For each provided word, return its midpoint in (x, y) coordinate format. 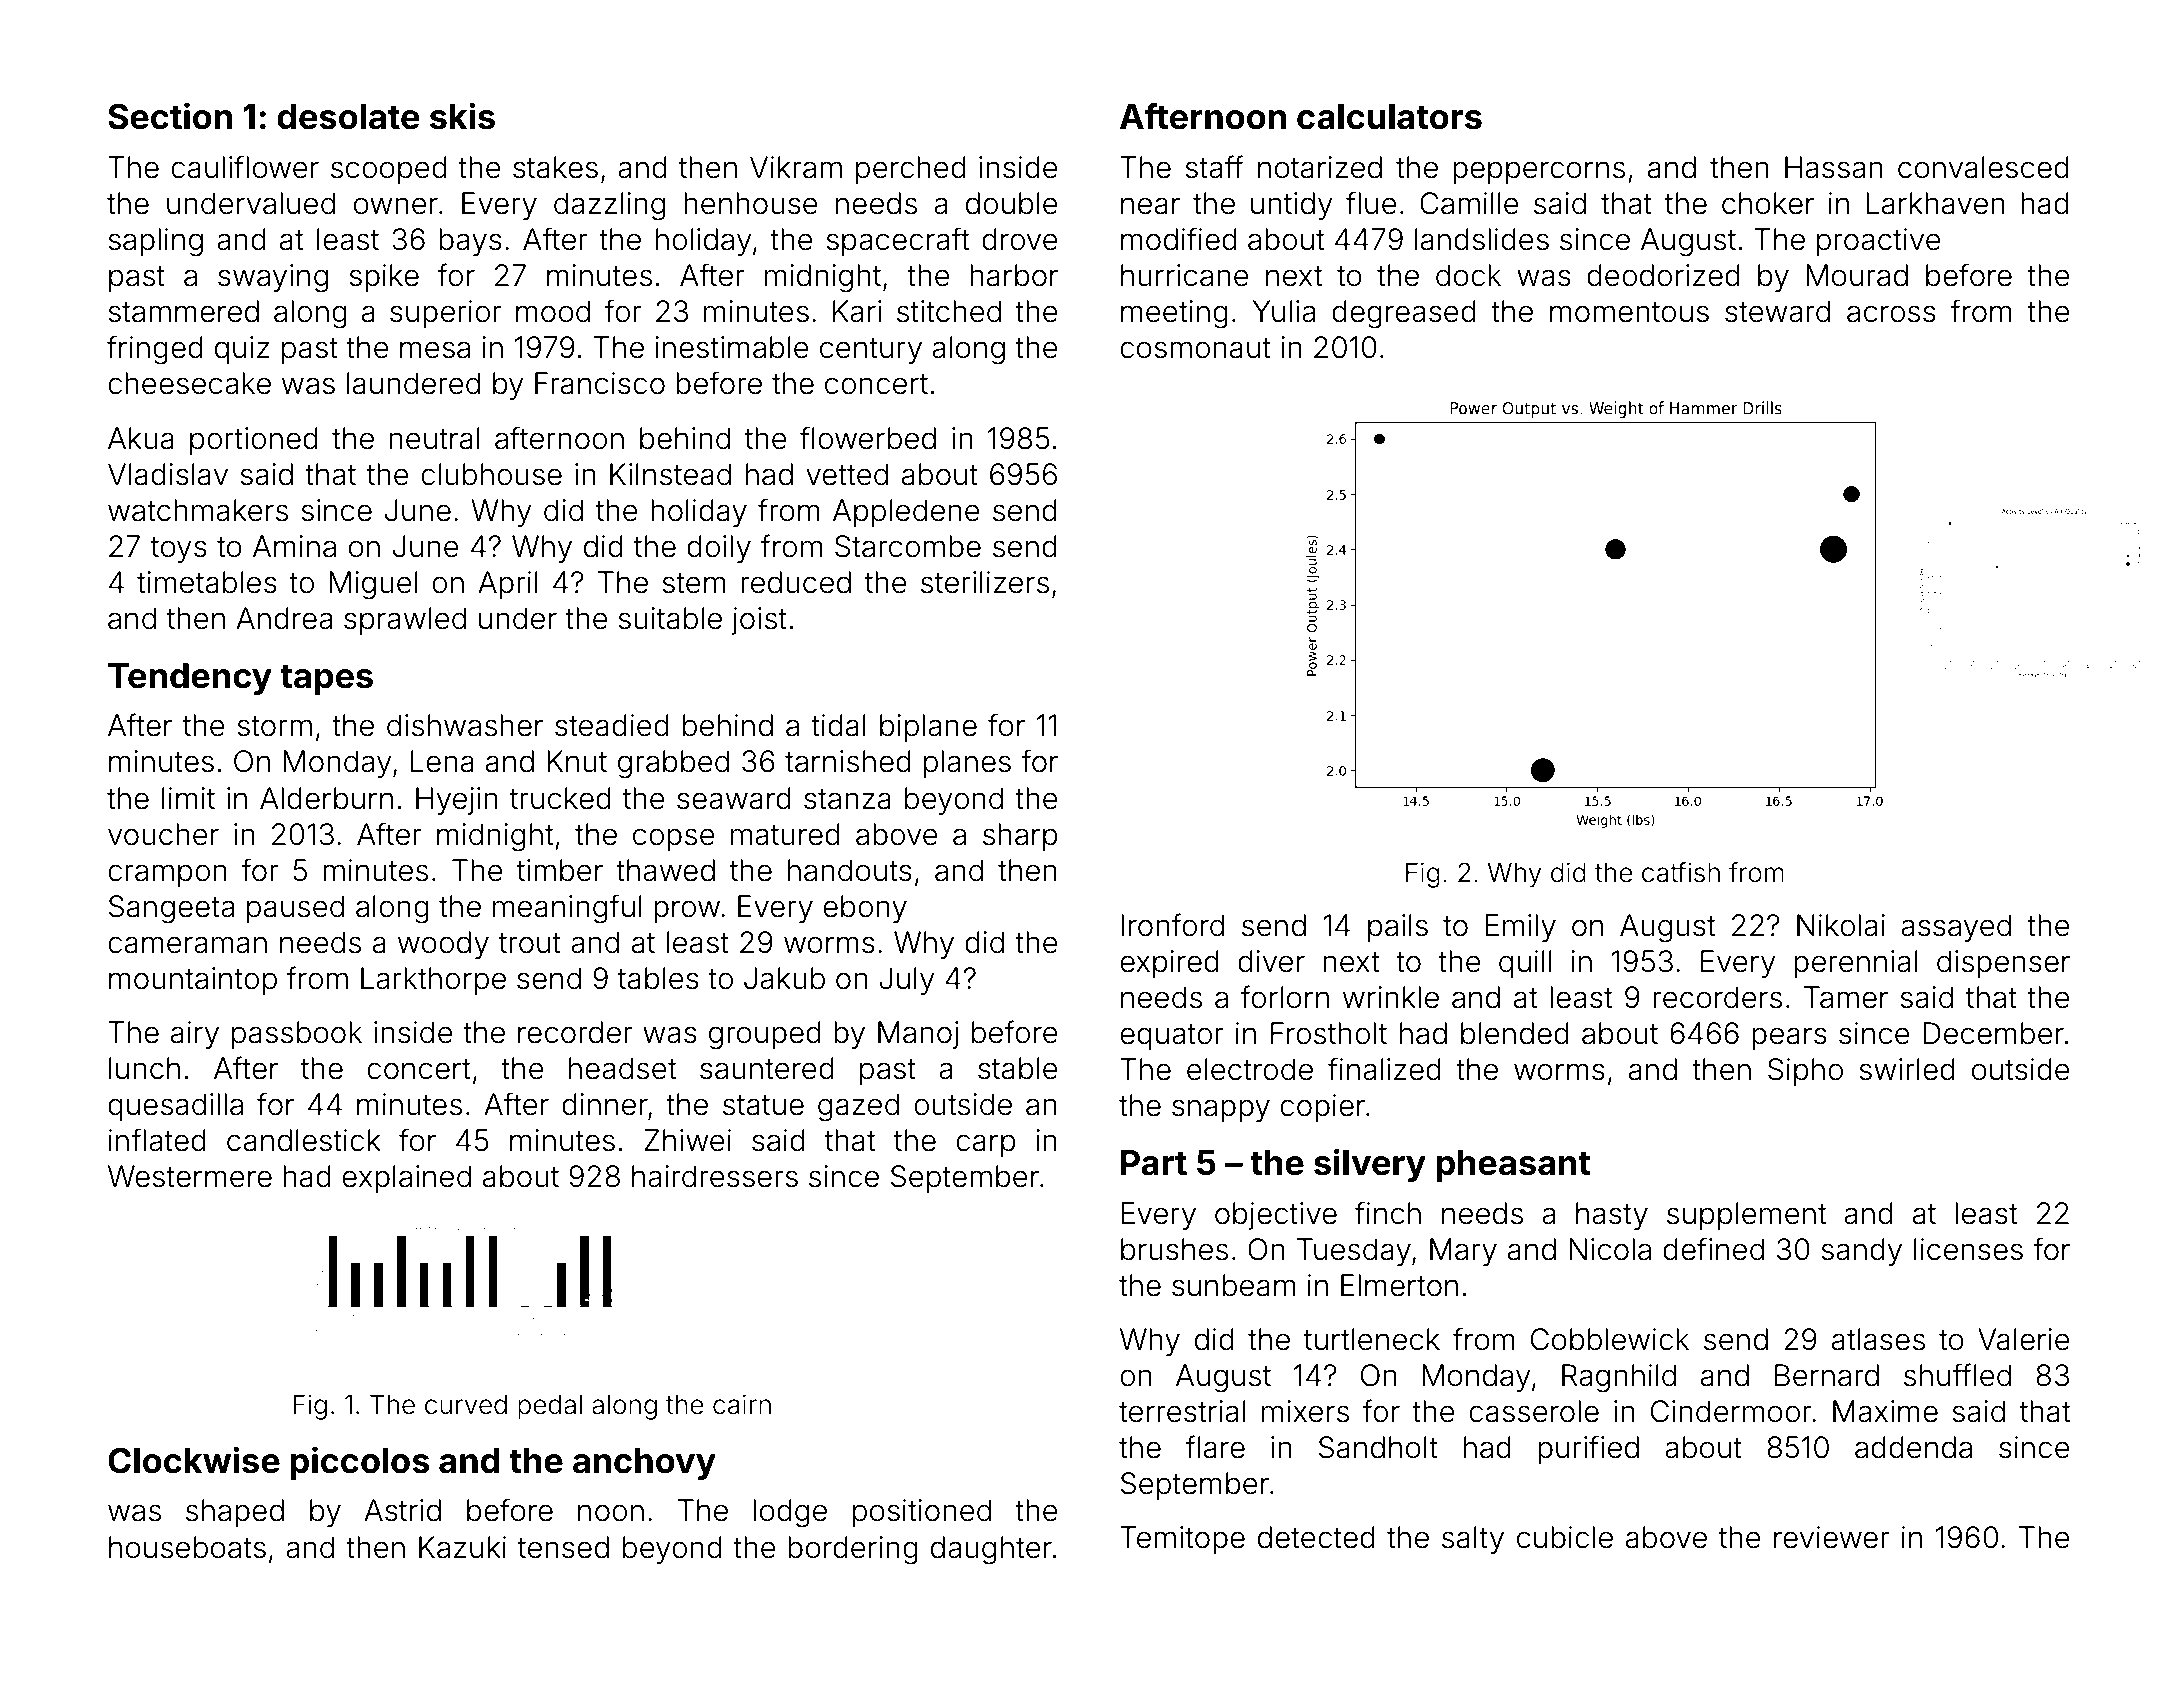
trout (530, 943)
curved (466, 1405)
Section (170, 116)
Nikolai (1841, 925)
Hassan (1834, 167)
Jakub (784, 978)
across (1891, 314)
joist (759, 621)
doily (719, 549)
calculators (1389, 117)
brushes (1174, 1249)
